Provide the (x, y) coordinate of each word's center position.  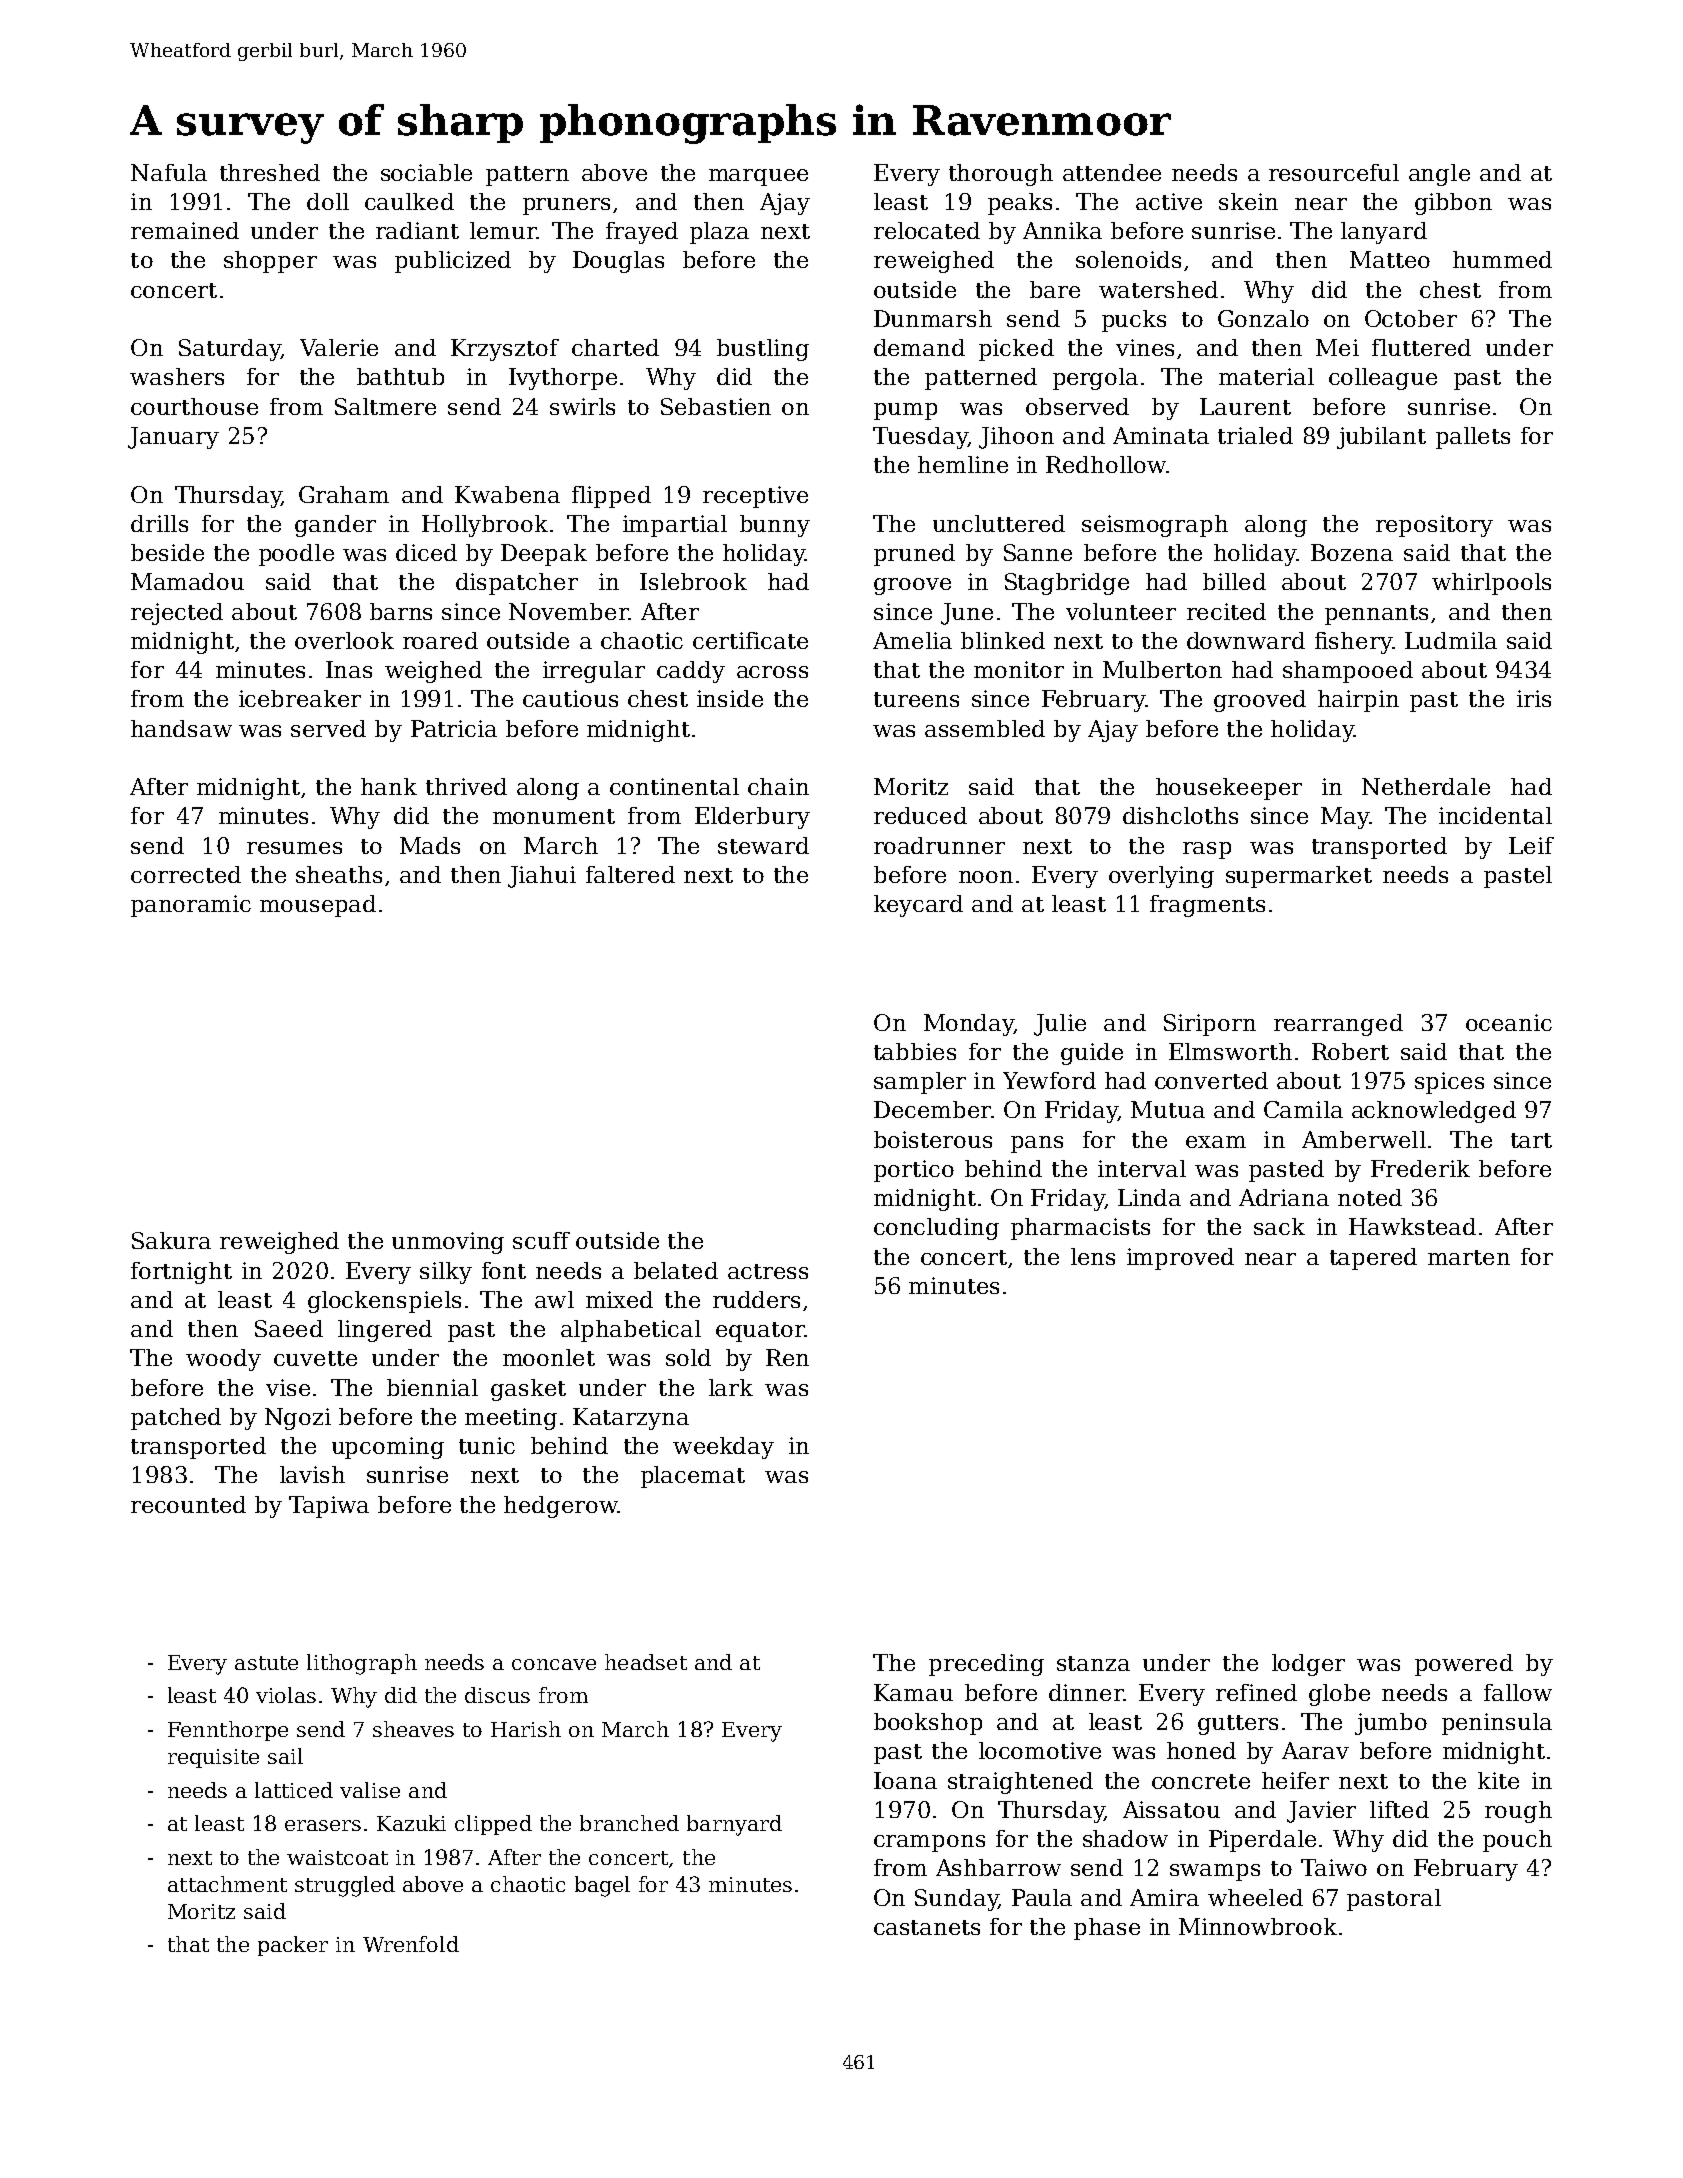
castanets (927, 1927)
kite (1498, 1780)
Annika (1062, 230)
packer (293, 1946)
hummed (1502, 259)
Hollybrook (485, 526)
